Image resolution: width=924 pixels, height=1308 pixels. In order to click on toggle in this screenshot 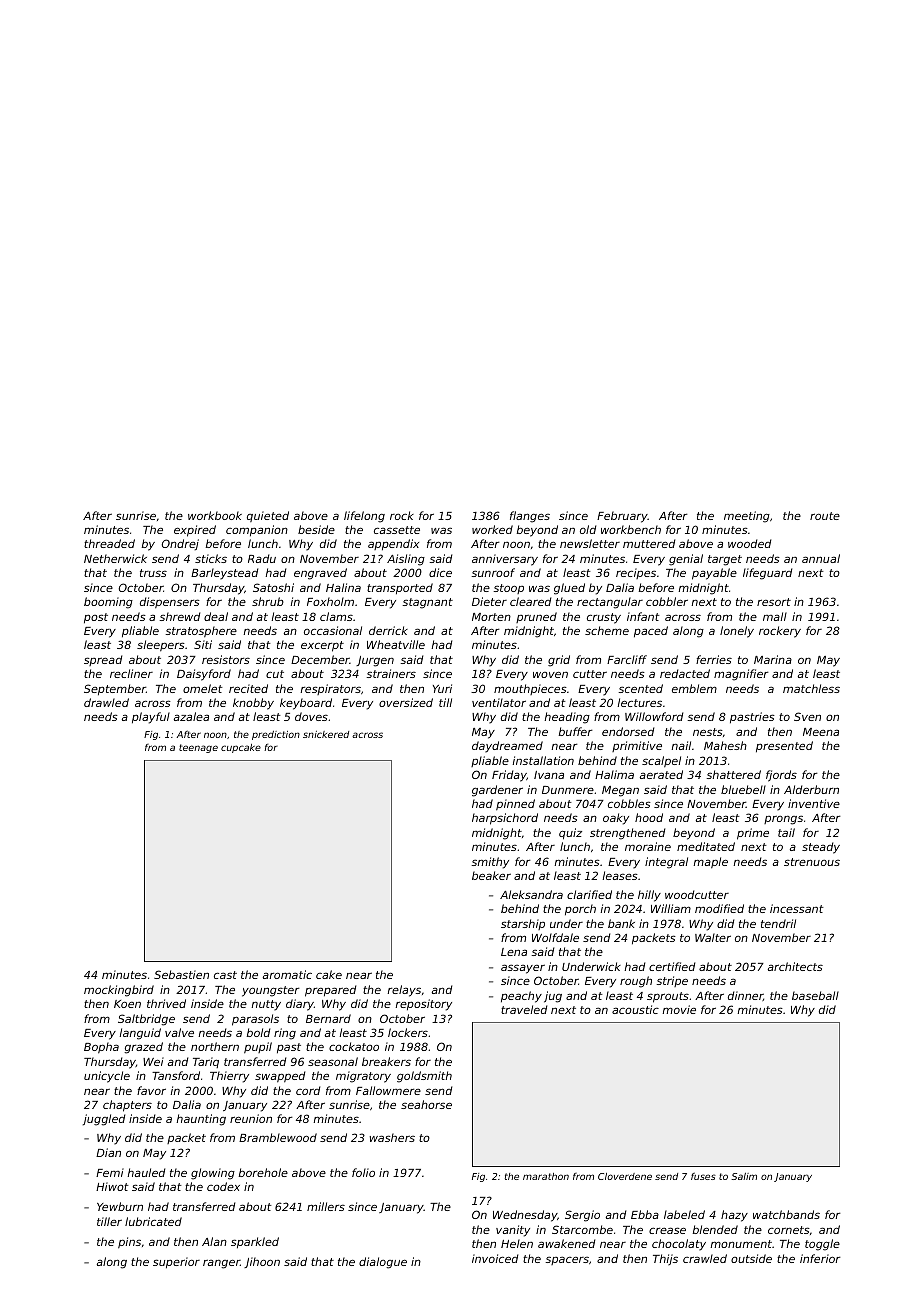, I will do `click(822, 1245)`.
